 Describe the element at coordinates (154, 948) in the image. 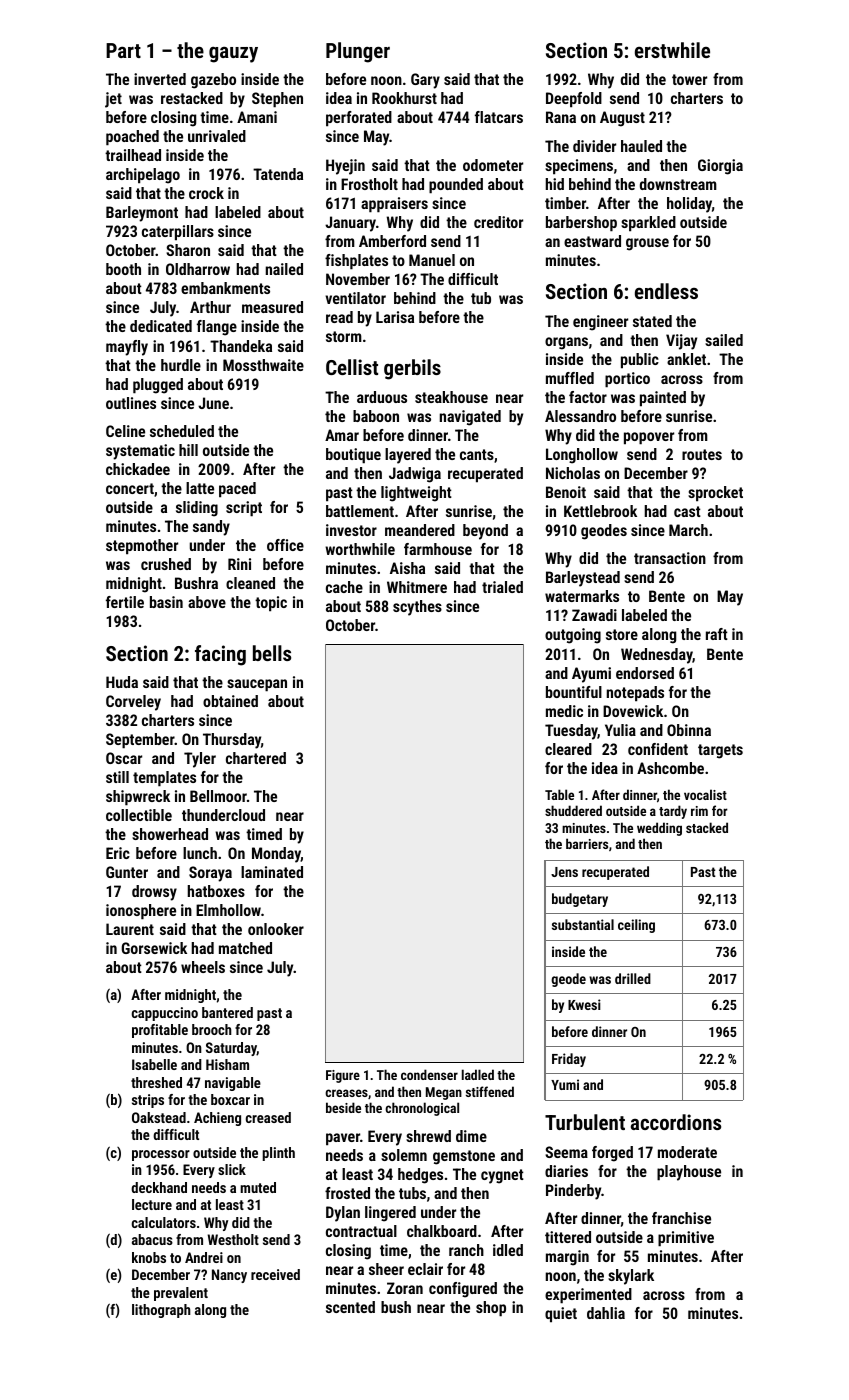

I see `Gorsewick` at that location.
